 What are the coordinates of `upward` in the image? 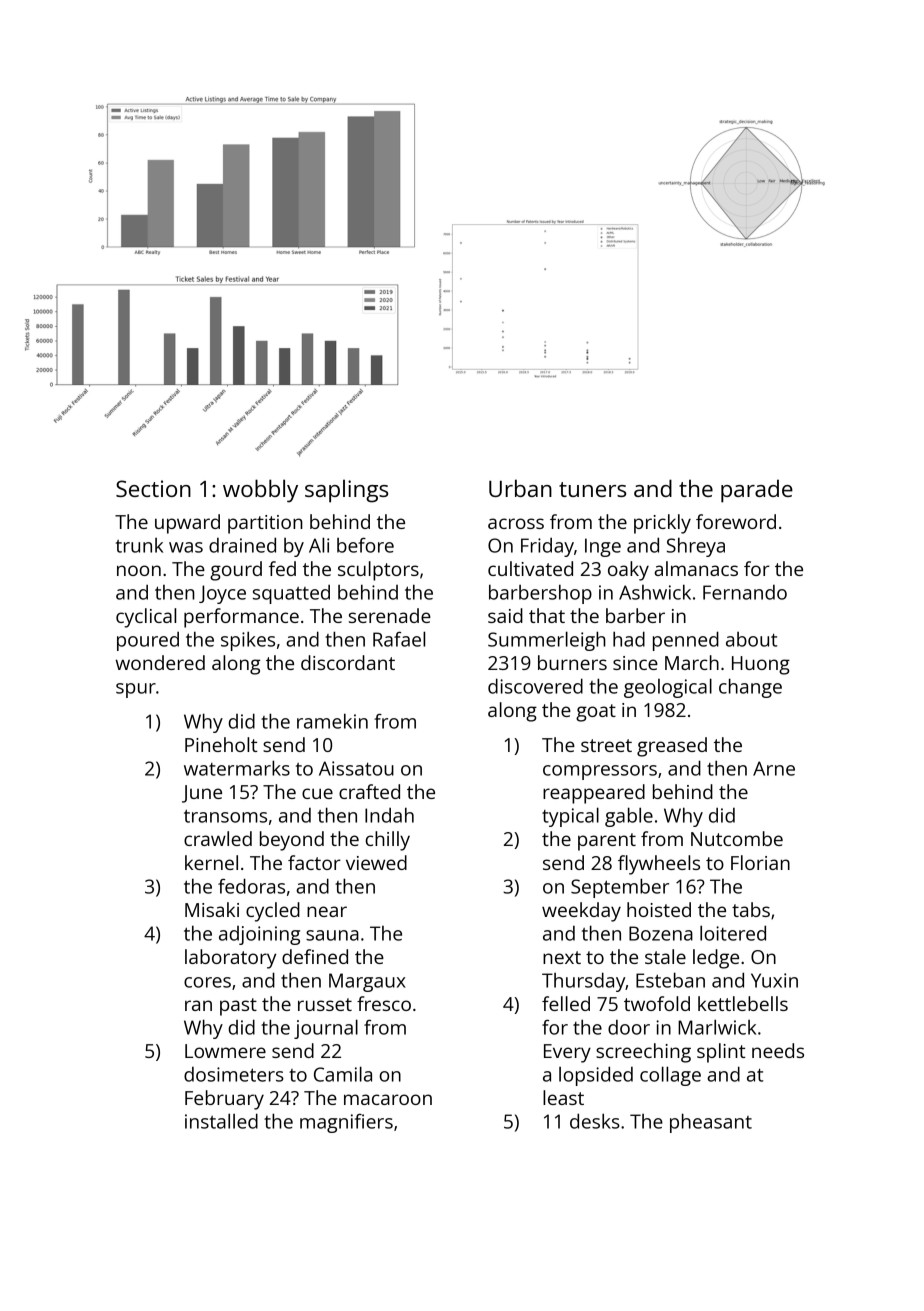 It's located at (187, 524).
